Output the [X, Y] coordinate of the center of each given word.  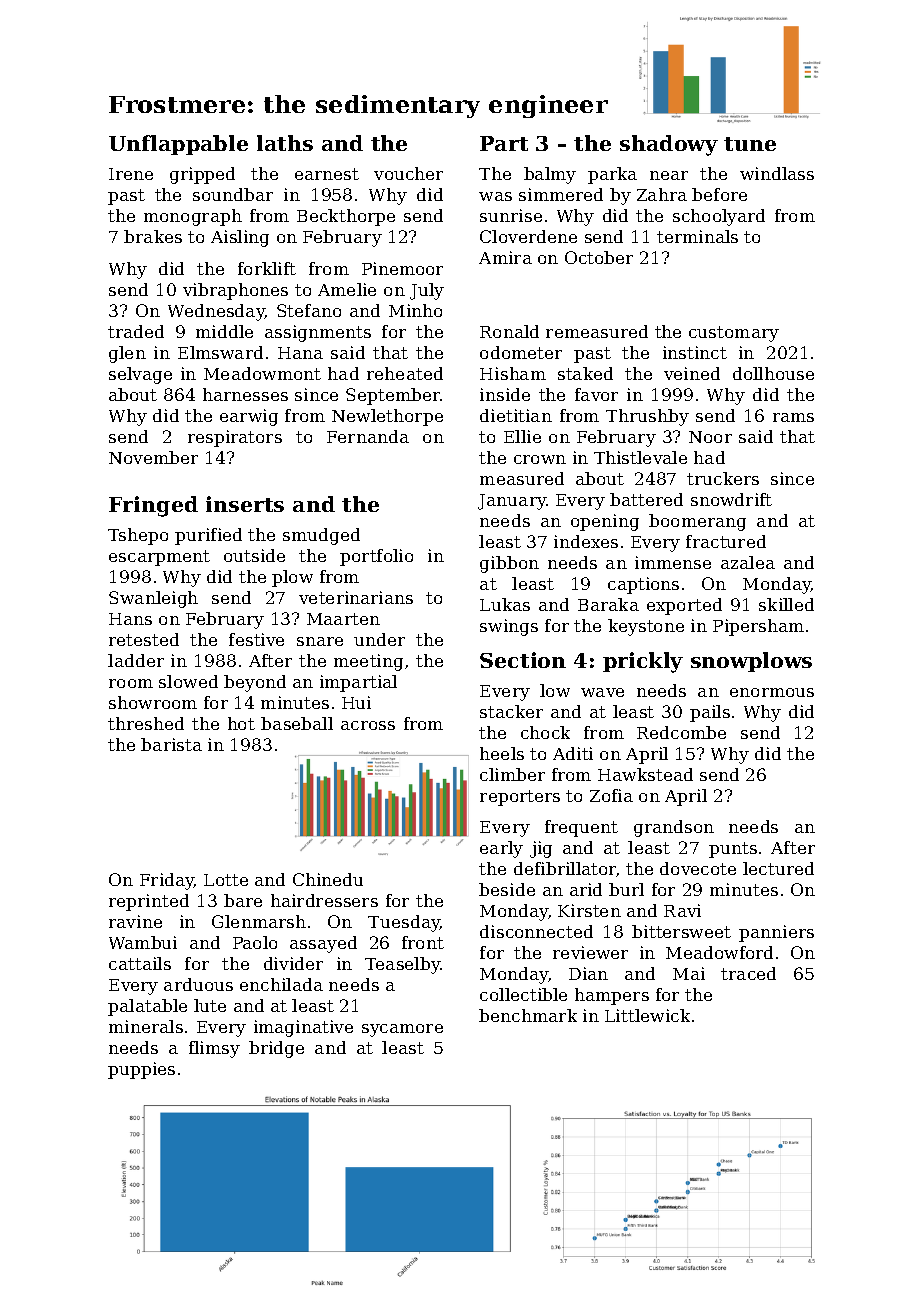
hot [241, 723]
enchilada [281, 984]
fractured [726, 541]
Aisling [240, 238]
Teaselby [403, 965]
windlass [777, 173]
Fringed [153, 506]
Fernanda [368, 436]
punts [733, 850]
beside [507, 889]
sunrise [511, 215]
